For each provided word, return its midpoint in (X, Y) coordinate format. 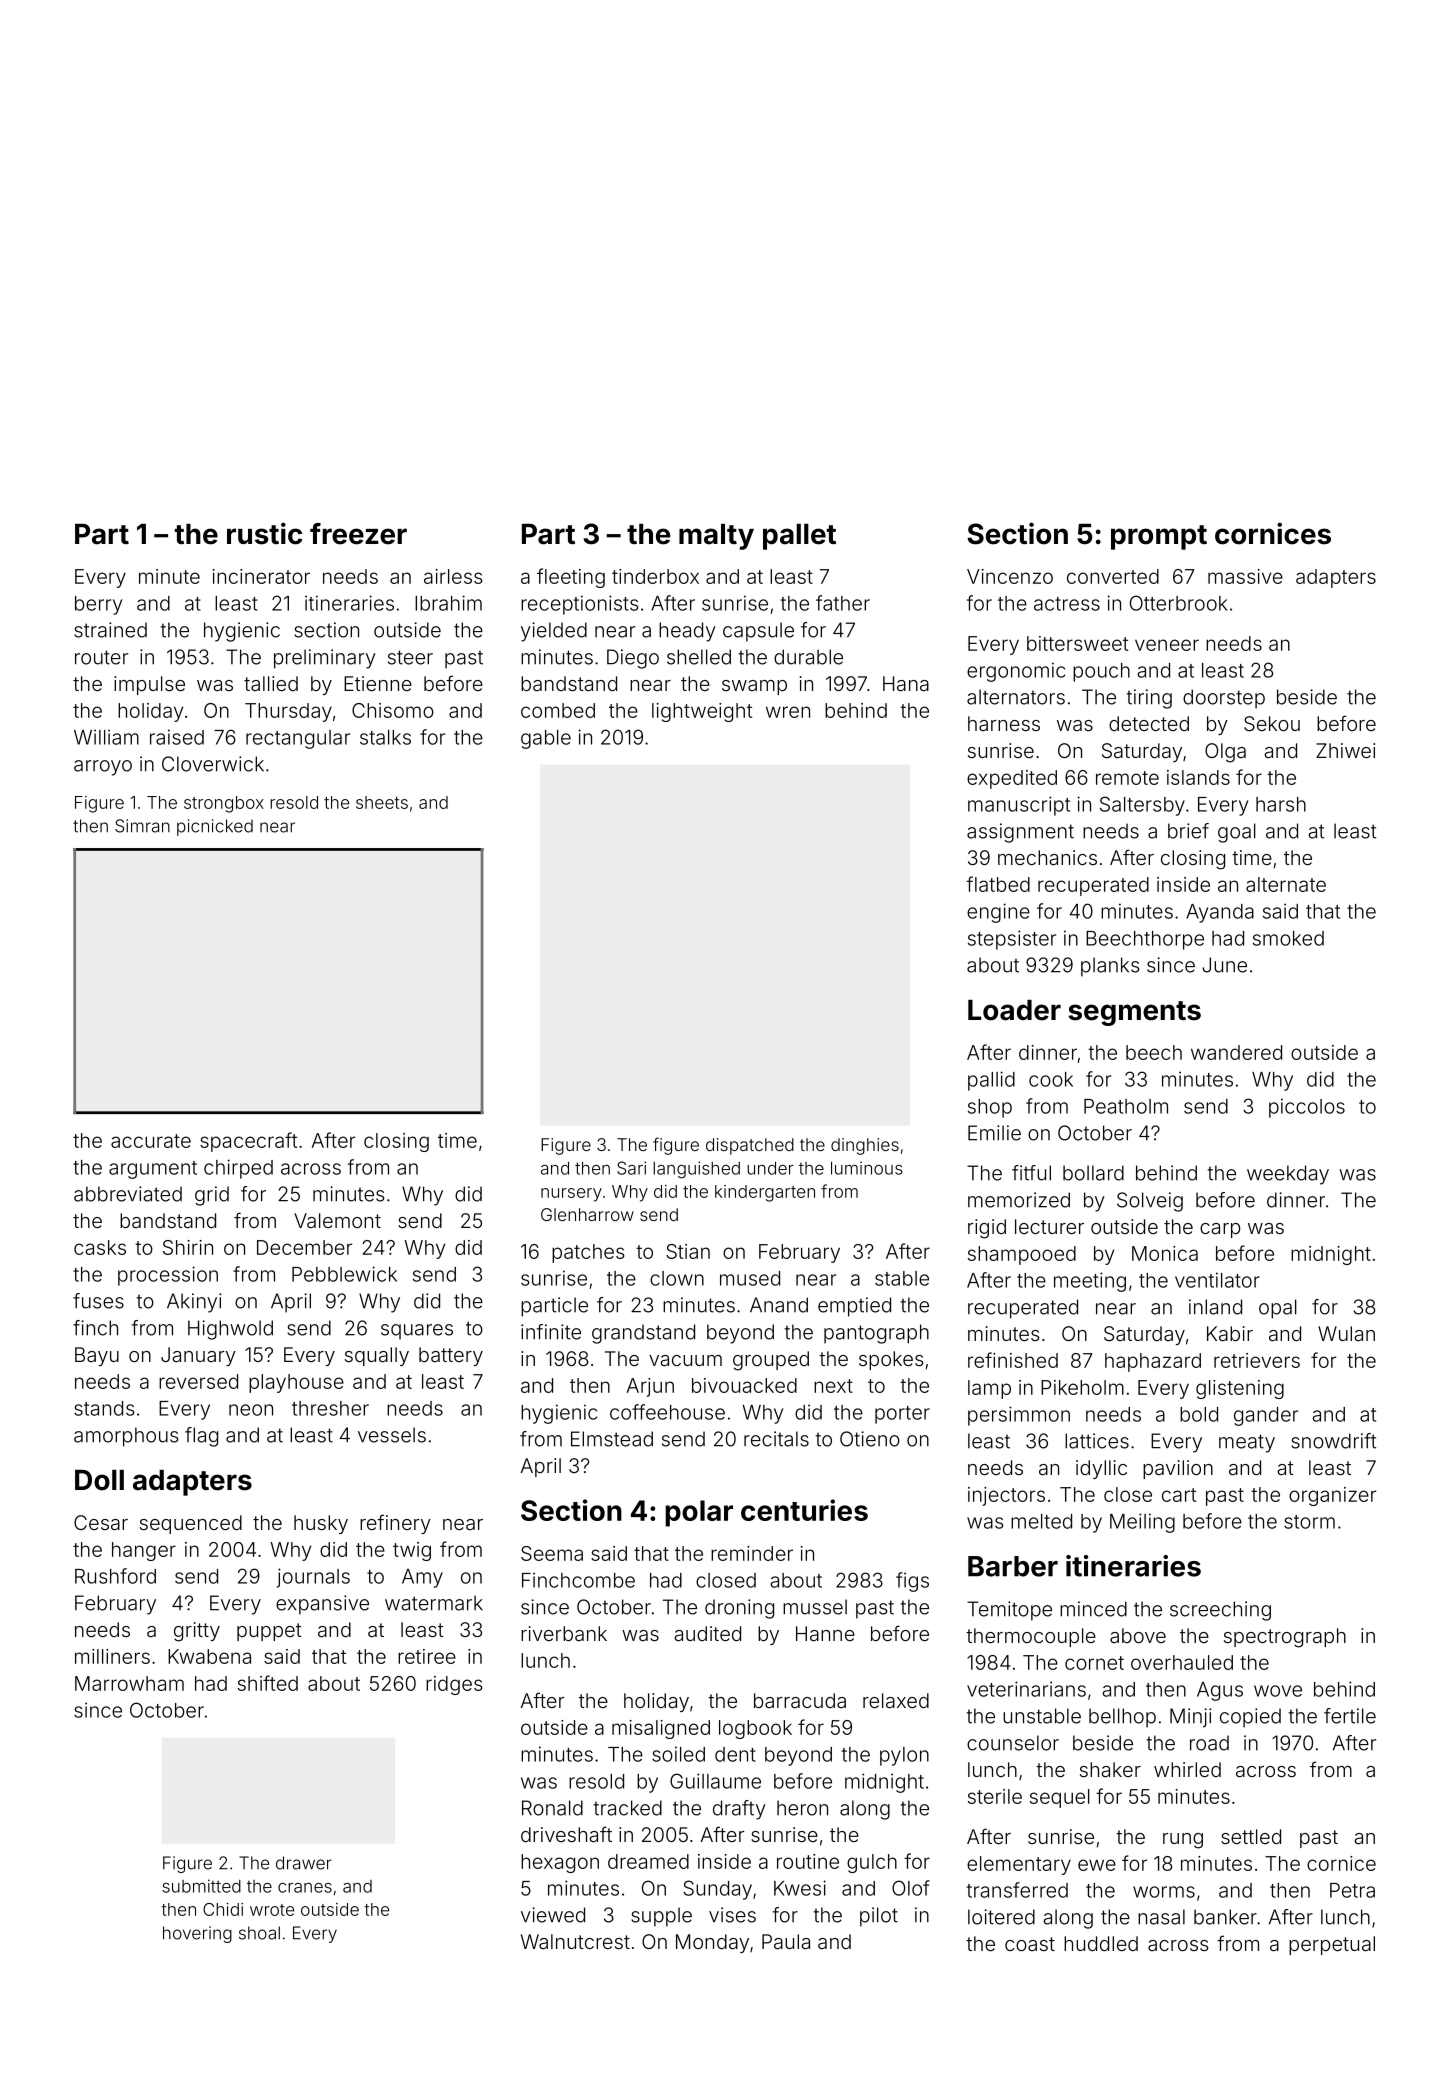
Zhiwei (1345, 750)
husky (321, 1524)
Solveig (1150, 1202)
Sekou (1272, 723)
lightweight (702, 712)
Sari (631, 1168)
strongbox (224, 804)
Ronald (552, 1808)
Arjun (650, 1387)
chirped (238, 1169)
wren (788, 712)
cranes (305, 1888)
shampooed (1022, 1255)
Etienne (378, 683)
